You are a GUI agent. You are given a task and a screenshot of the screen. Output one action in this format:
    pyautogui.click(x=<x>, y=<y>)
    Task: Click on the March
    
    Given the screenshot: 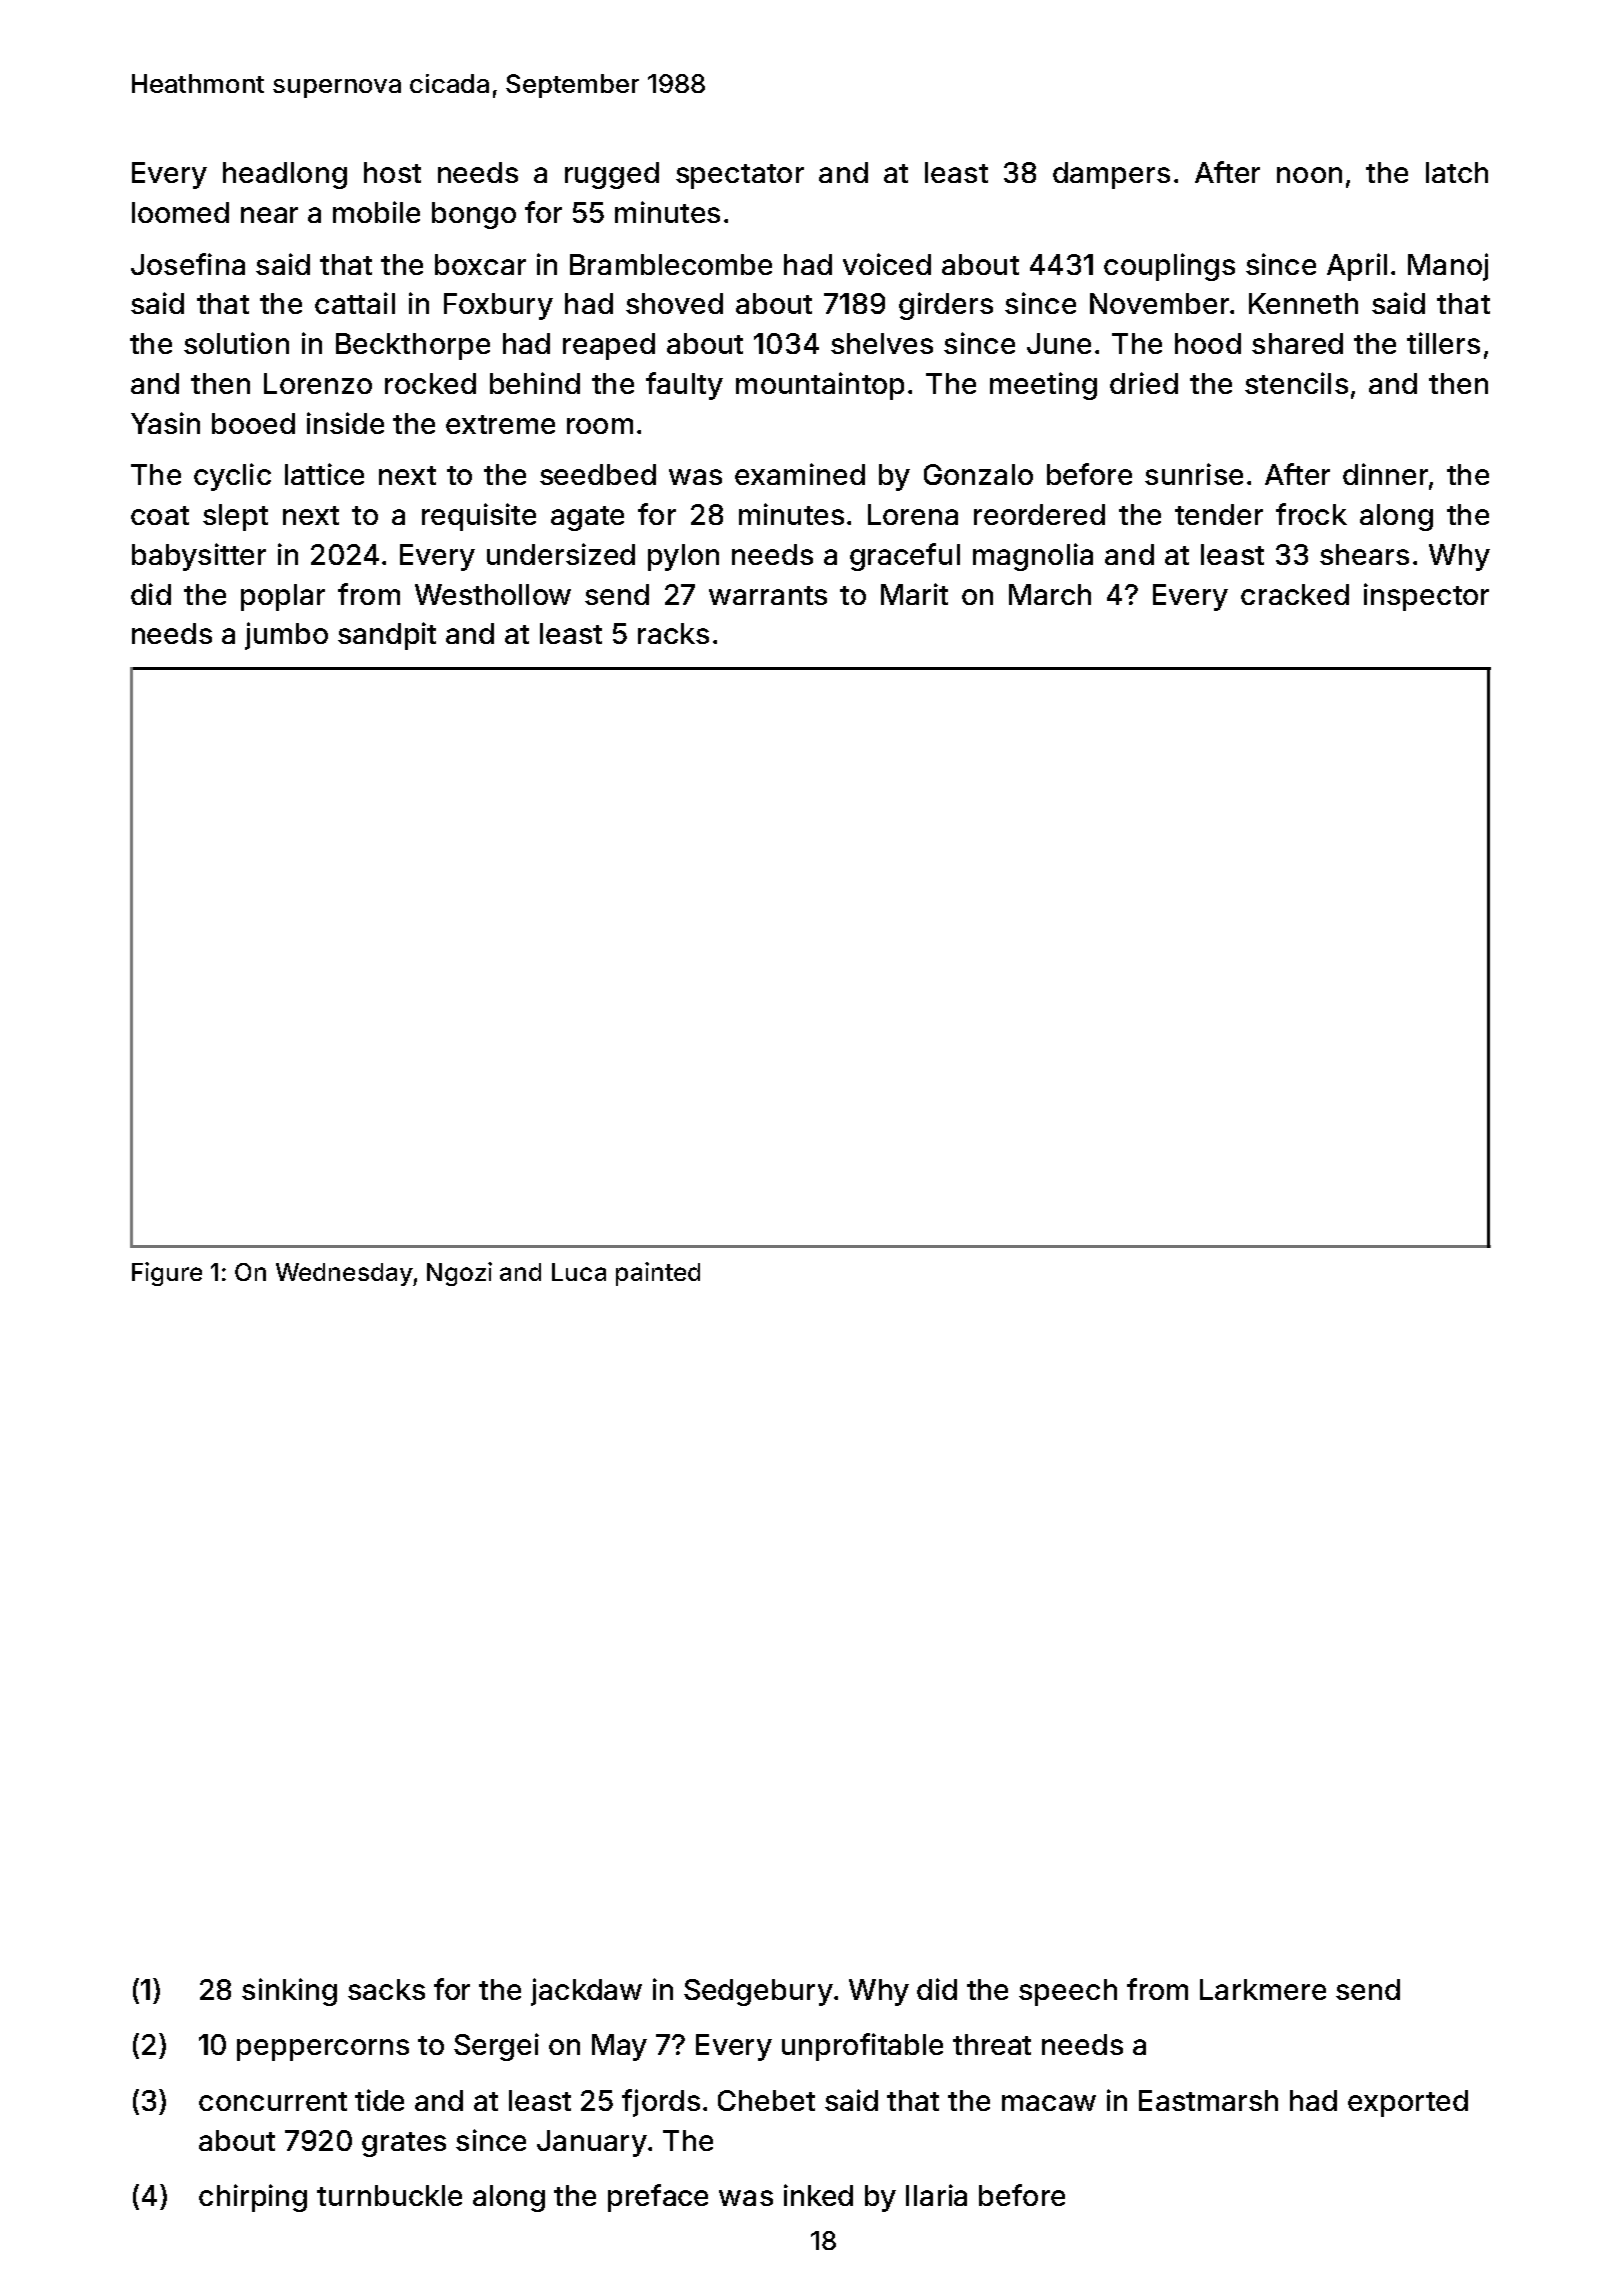 What is the action you would take?
    pyautogui.click(x=1050, y=594)
